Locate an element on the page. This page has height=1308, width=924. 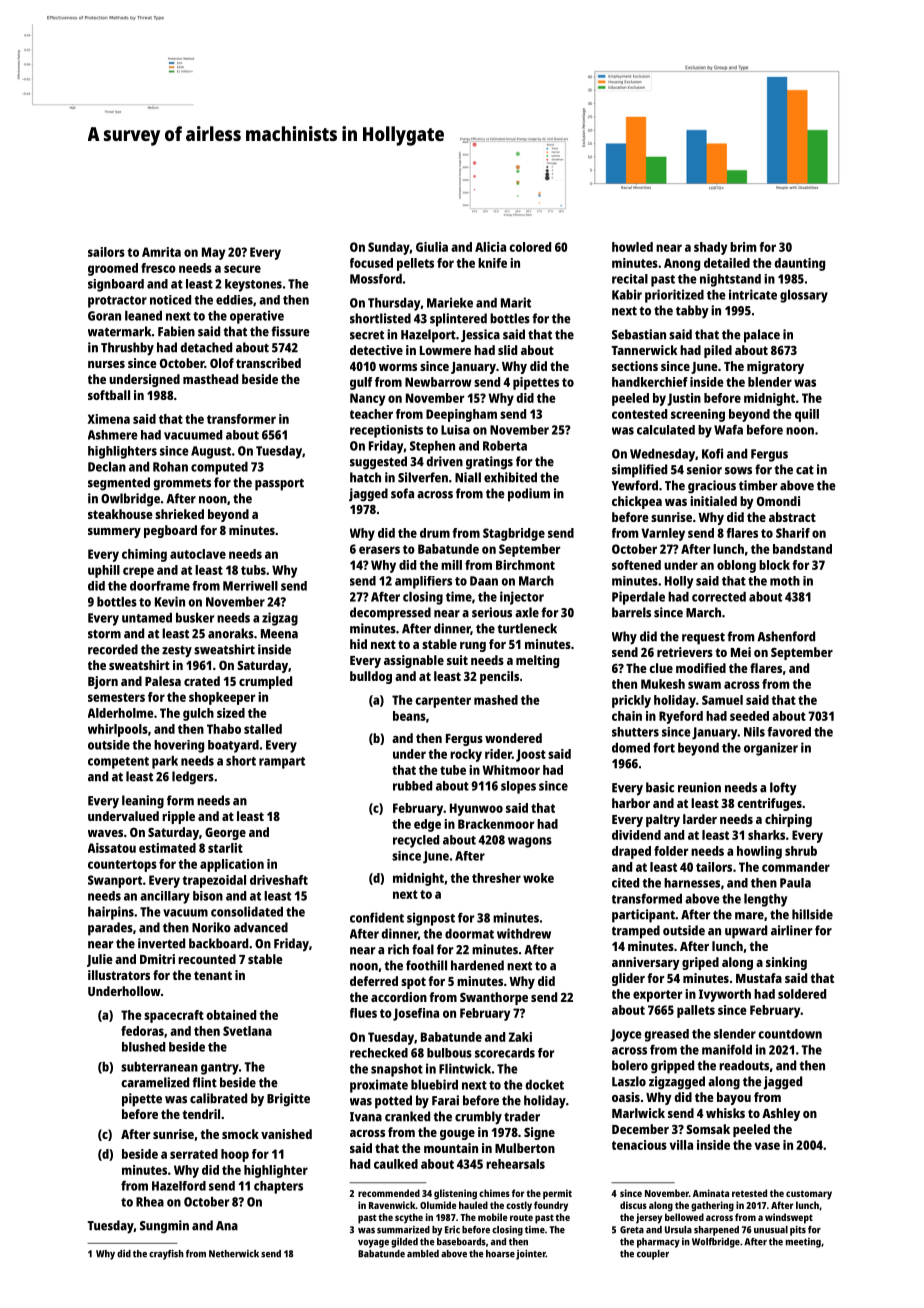
waves is located at coordinates (105, 833).
